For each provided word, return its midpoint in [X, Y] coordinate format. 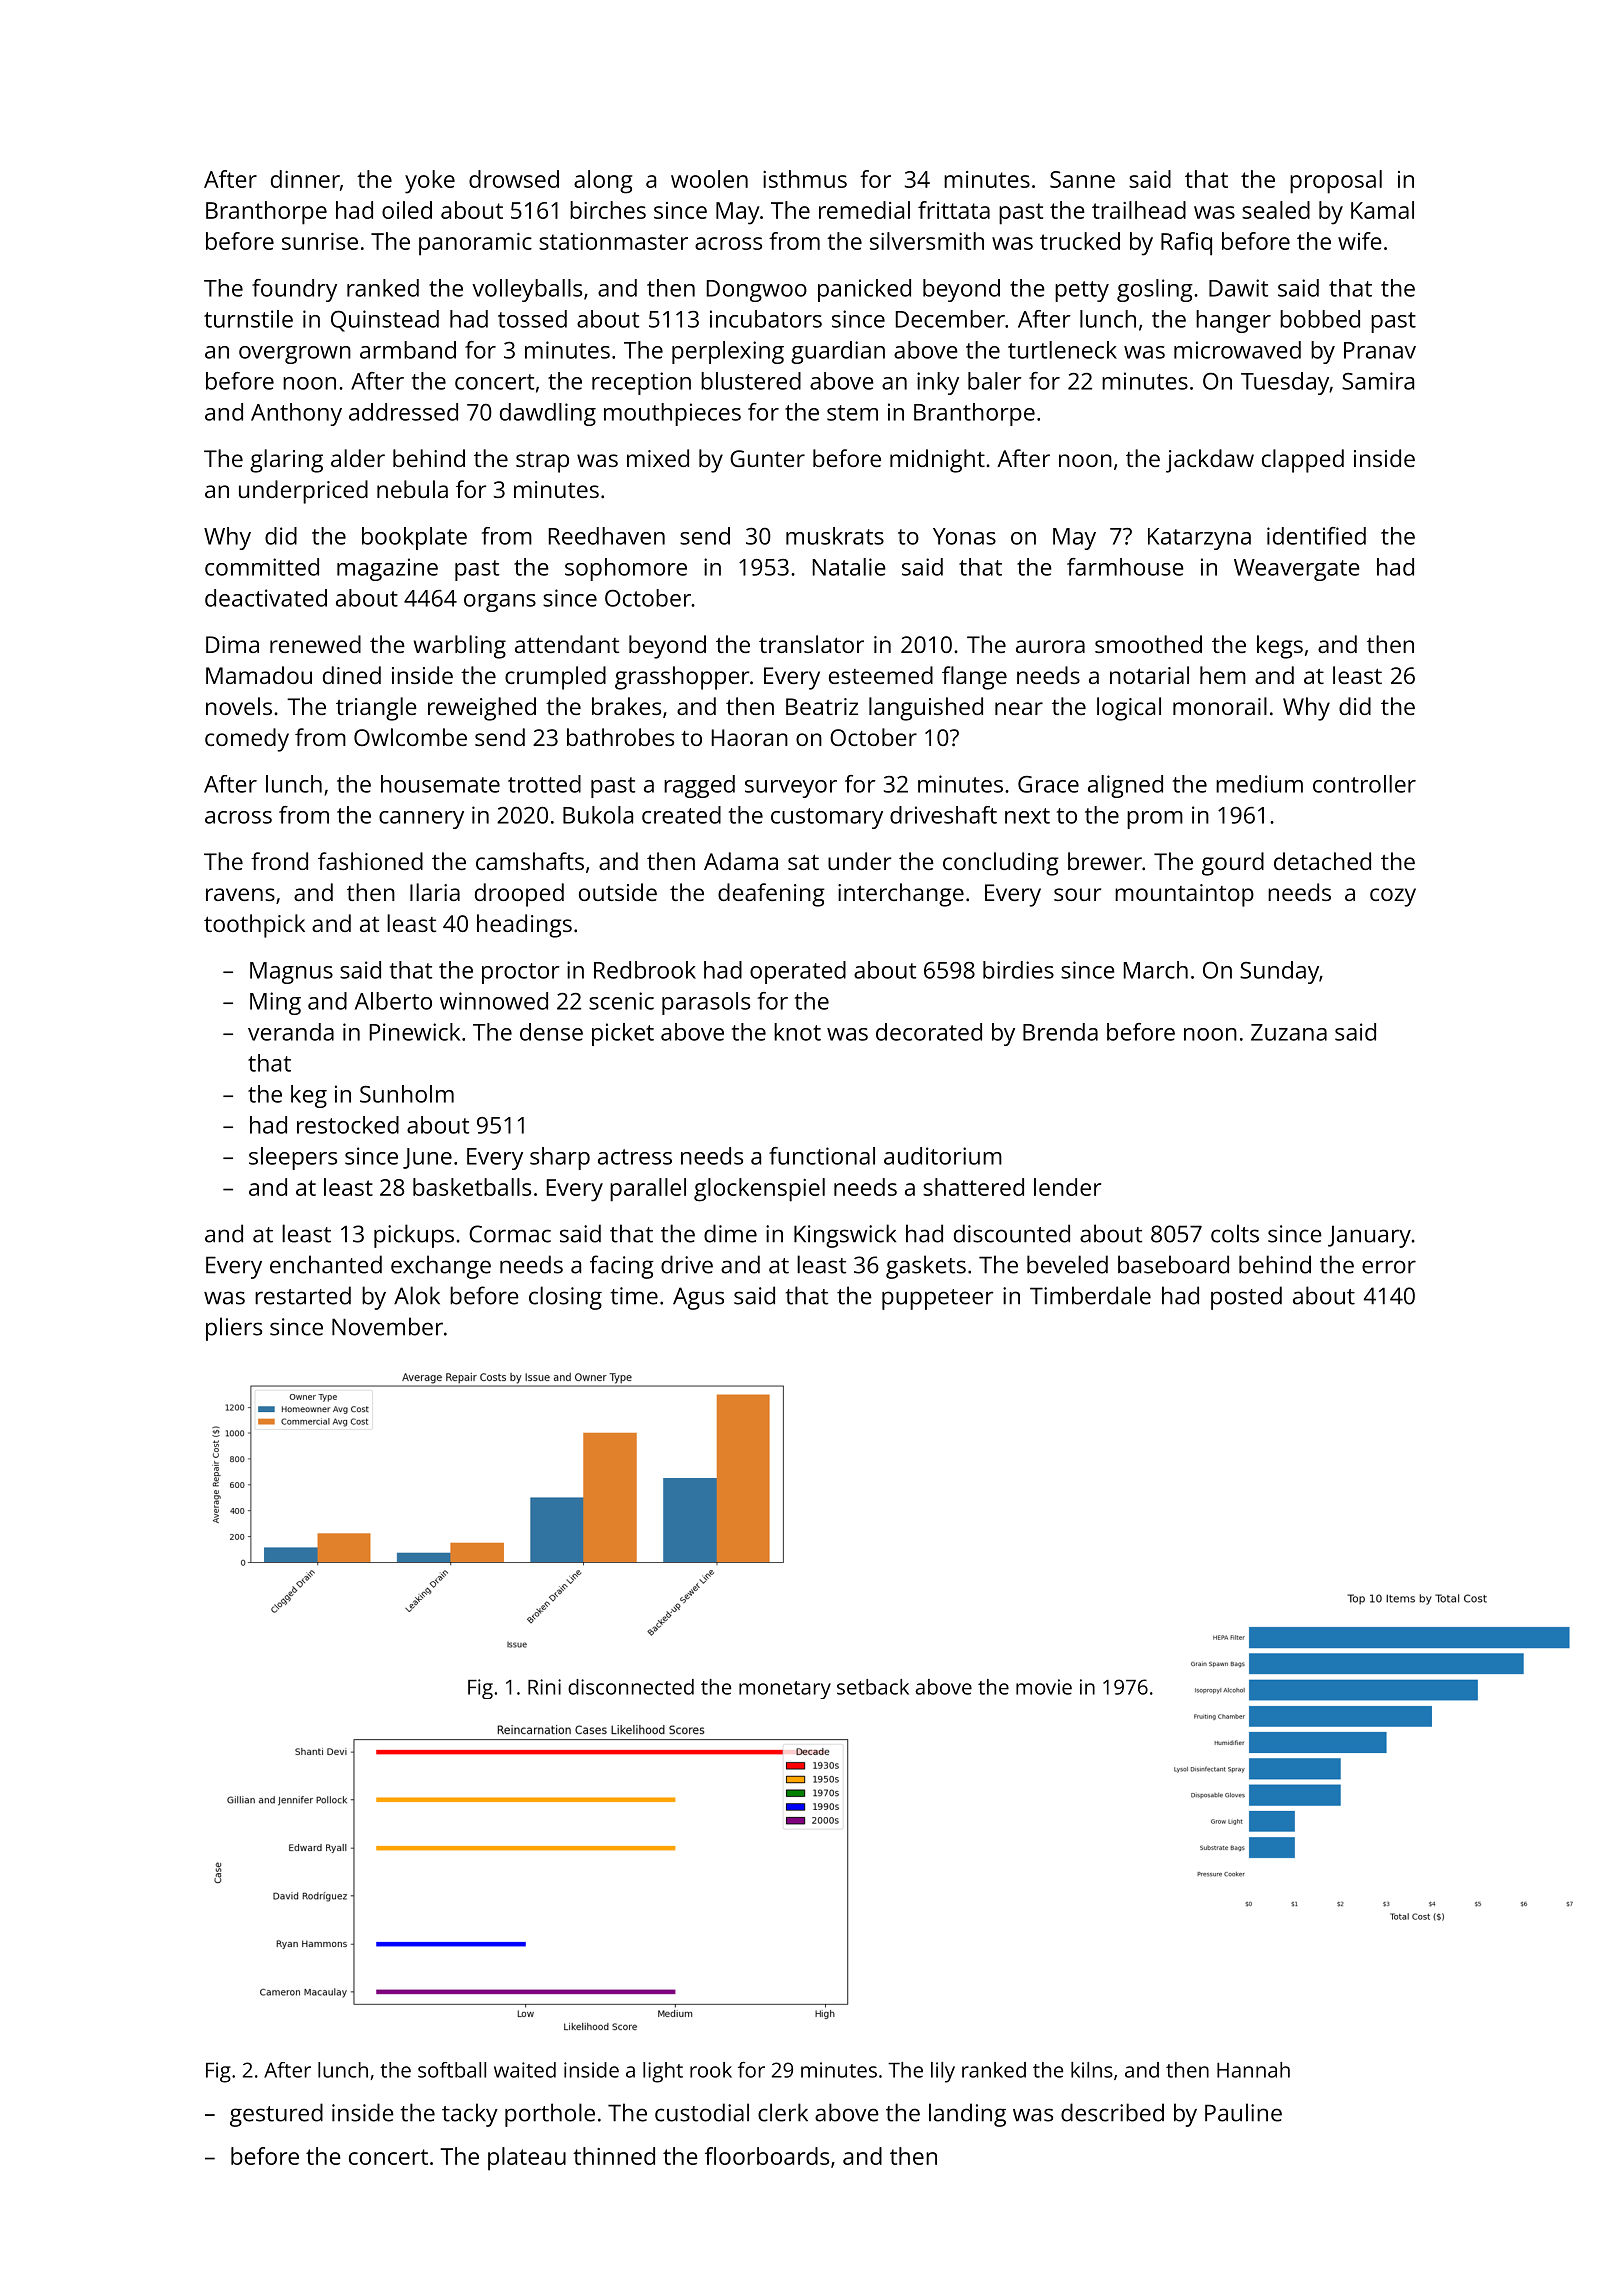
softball [452, 2070]
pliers [234, 1329]
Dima [232, 644]
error [1389, 1267]
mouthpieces [672, 414]
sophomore [626, 569]
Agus [698, 1298]
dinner [305, 179]
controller [1364, 784]
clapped [1303, 461]
